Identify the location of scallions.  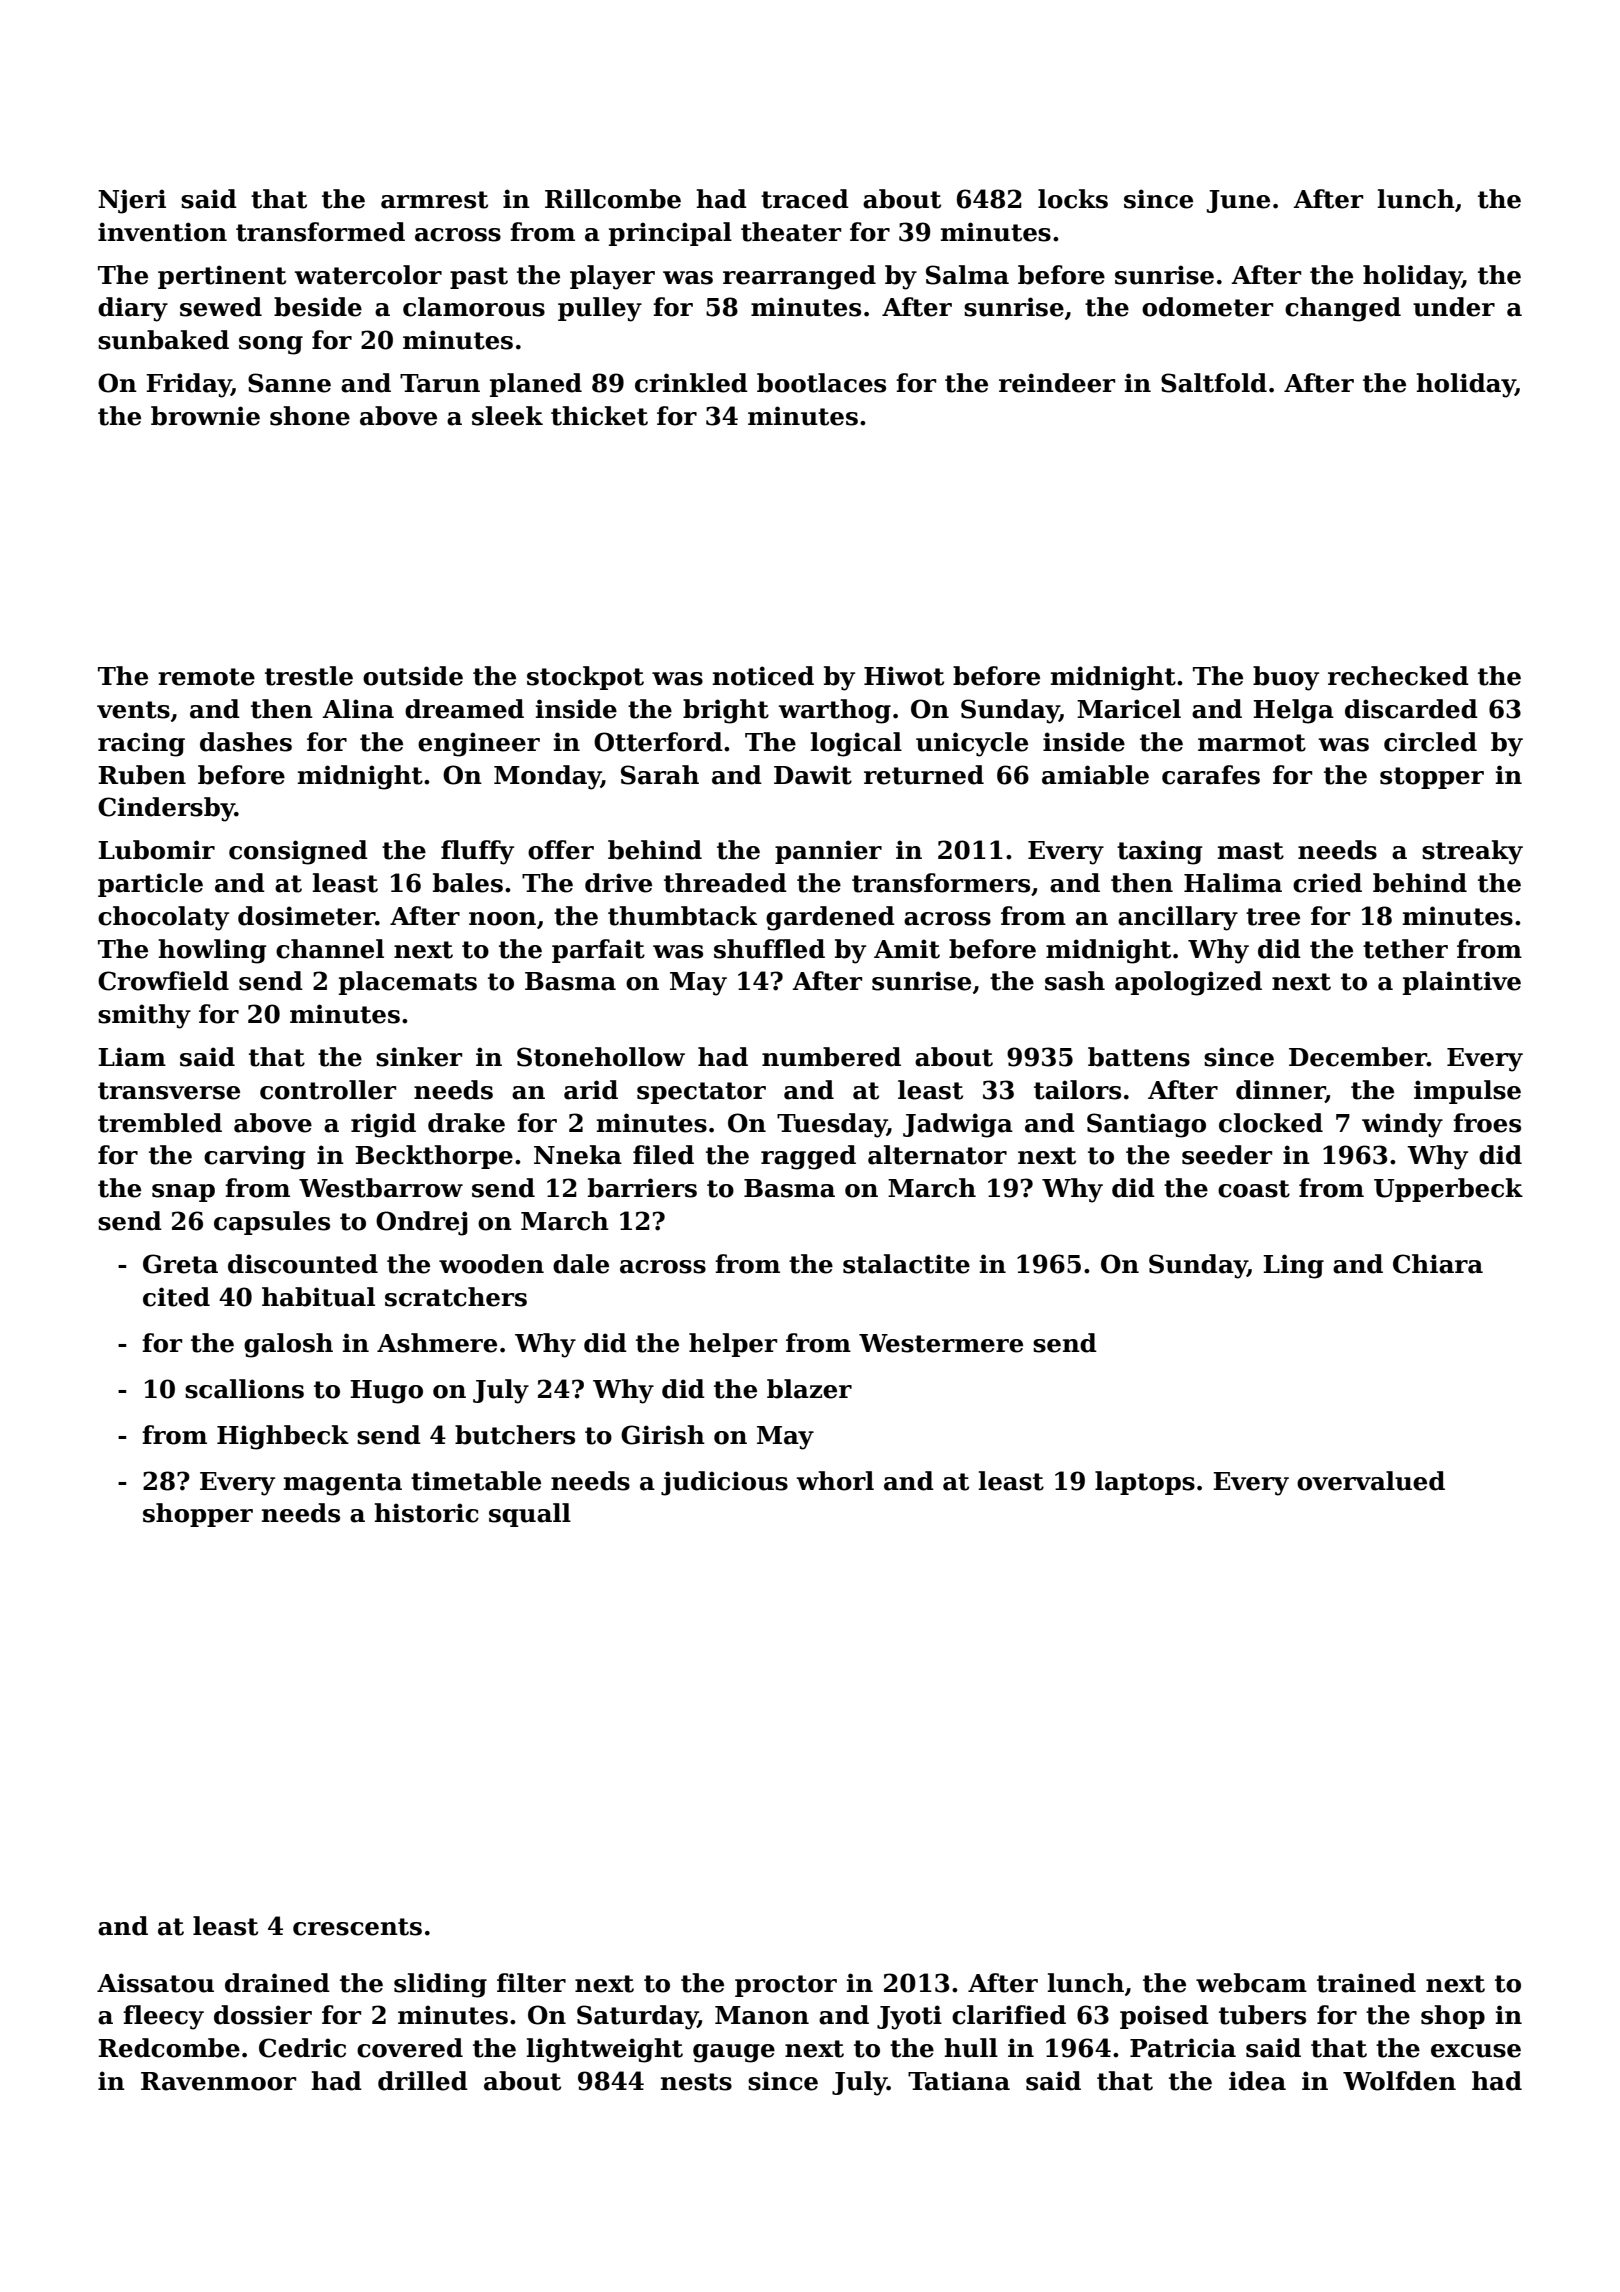
(244, 1389).
